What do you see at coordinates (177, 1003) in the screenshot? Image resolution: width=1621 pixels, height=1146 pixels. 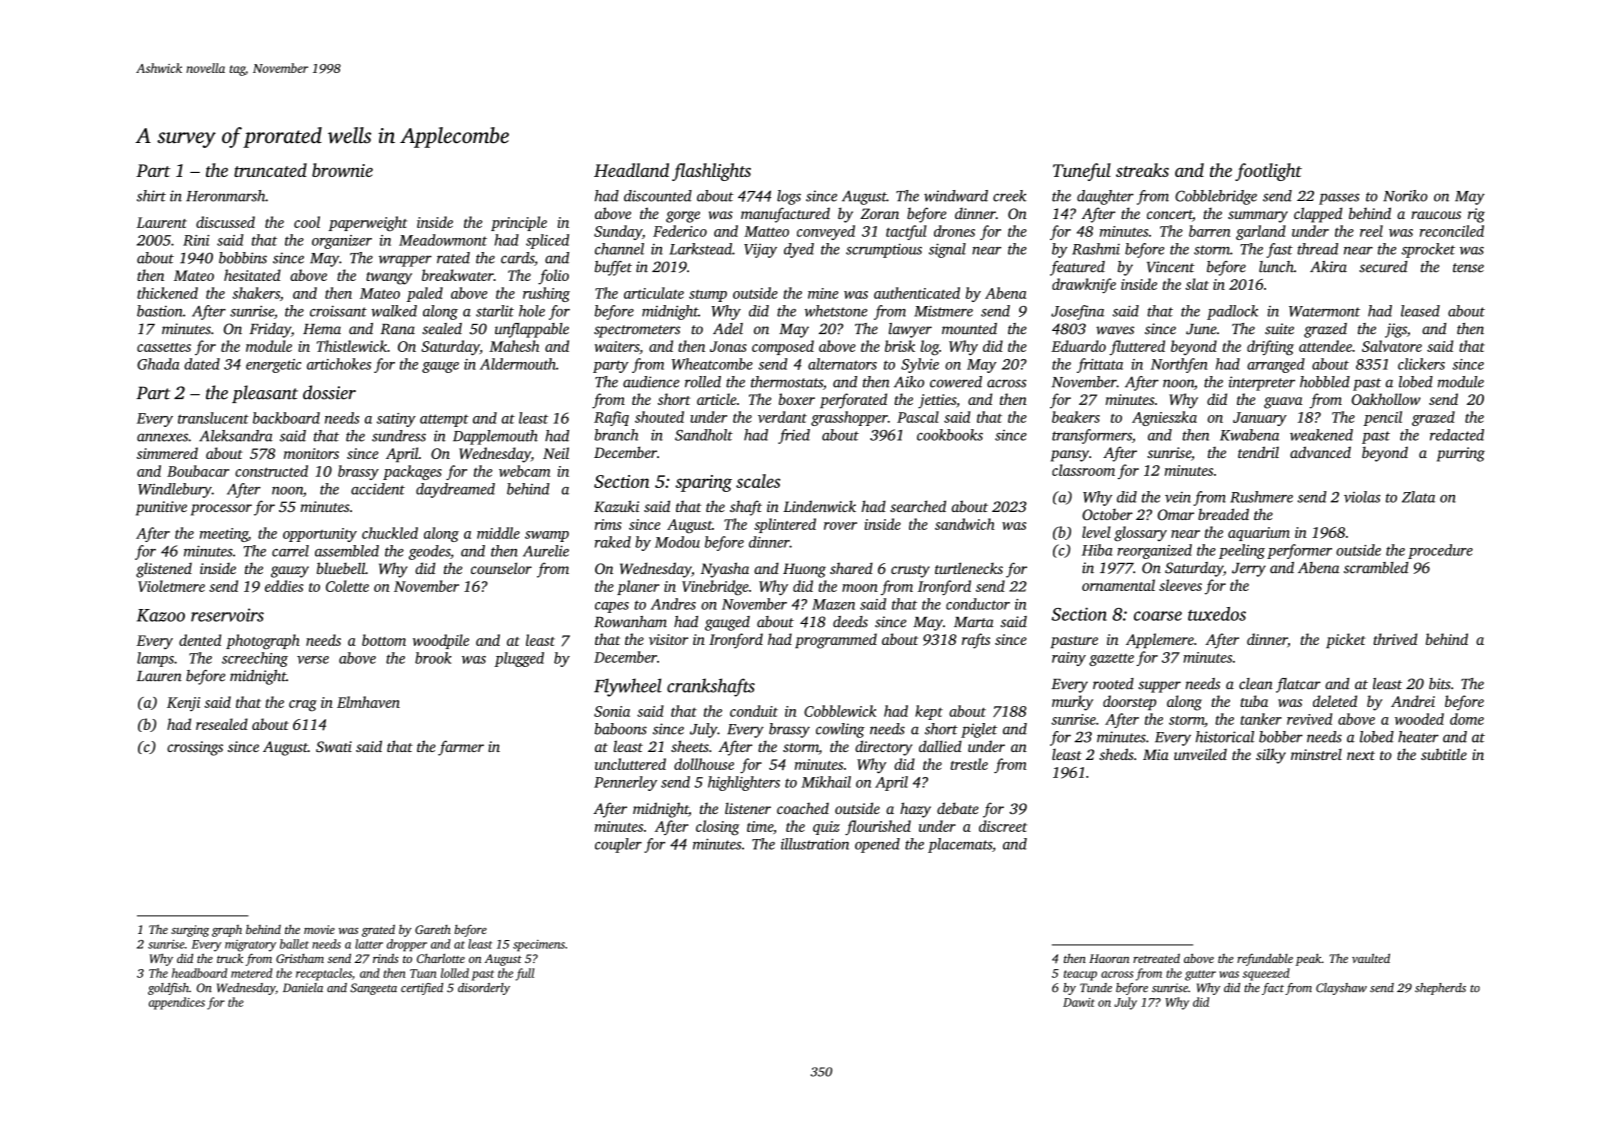 I see `appendices` at bounding box center [177, 1003].
